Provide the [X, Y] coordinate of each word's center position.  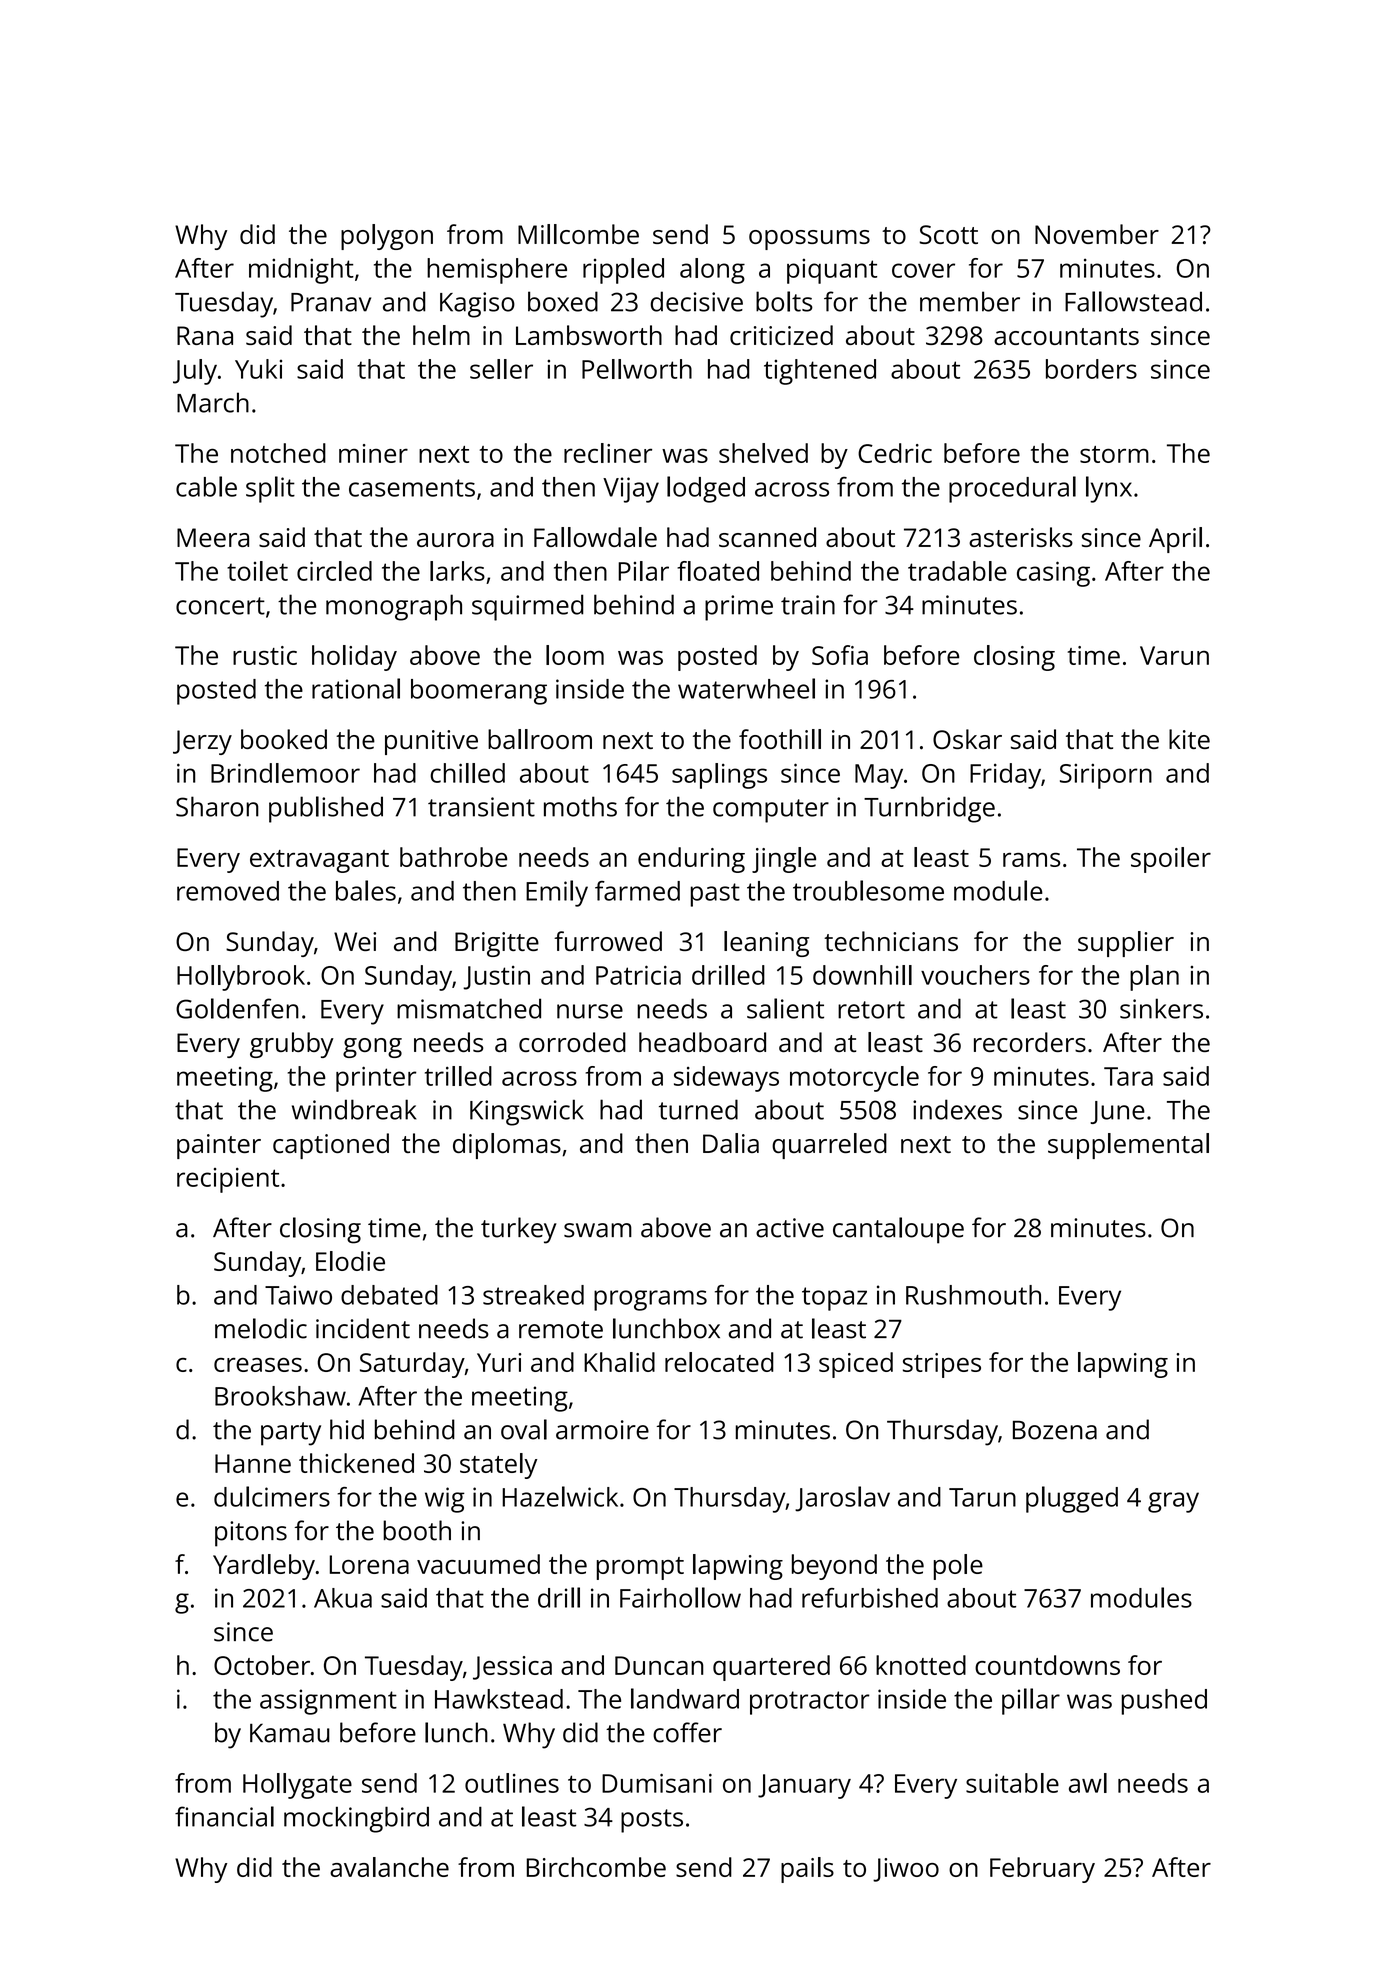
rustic [265, 655]
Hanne [253, 1463]
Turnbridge [929, 809]
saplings [719, 776]
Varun [1174, 655]
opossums [809, 240]
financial [224, 1816]
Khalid [619, 1362]
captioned [331, 1146]
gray [1173, 1502]
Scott [948, 234]
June [1117, 1112]
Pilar [643, 571]
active [790, 1228]
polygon [387, 237]
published [326, 809]
